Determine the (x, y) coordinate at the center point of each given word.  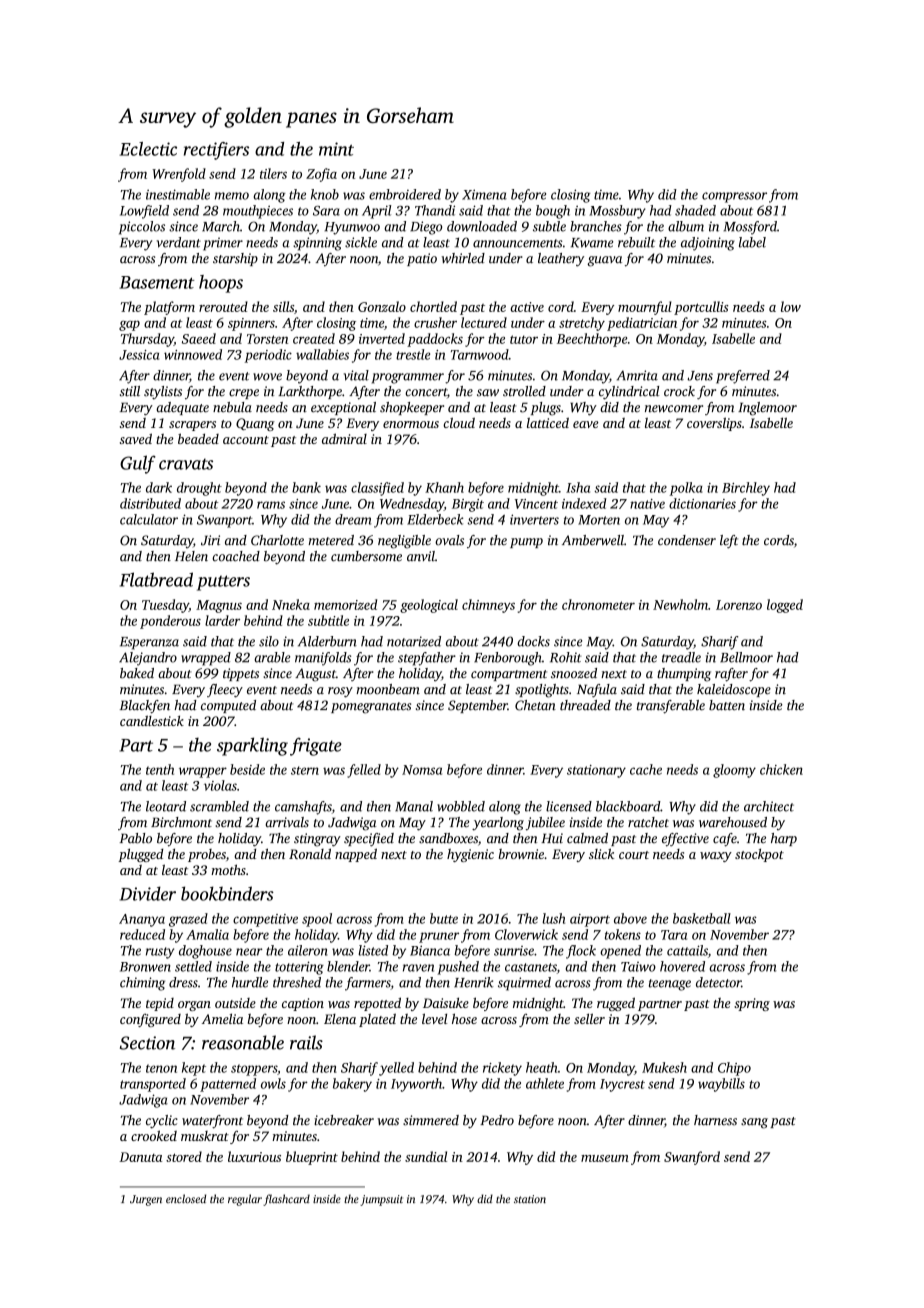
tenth (160, 769)
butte (444, 918)
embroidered (405, 194)
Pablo (136, 838)
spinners (251, 324)
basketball (702, 918)
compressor (734, 197)
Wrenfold (179, 175)
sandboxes (448, 838)
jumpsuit (381, 1200)
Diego (426, 228)
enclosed (186, 1198)
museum (605, 1158)
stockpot (759, 855)
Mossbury (617, 212)
